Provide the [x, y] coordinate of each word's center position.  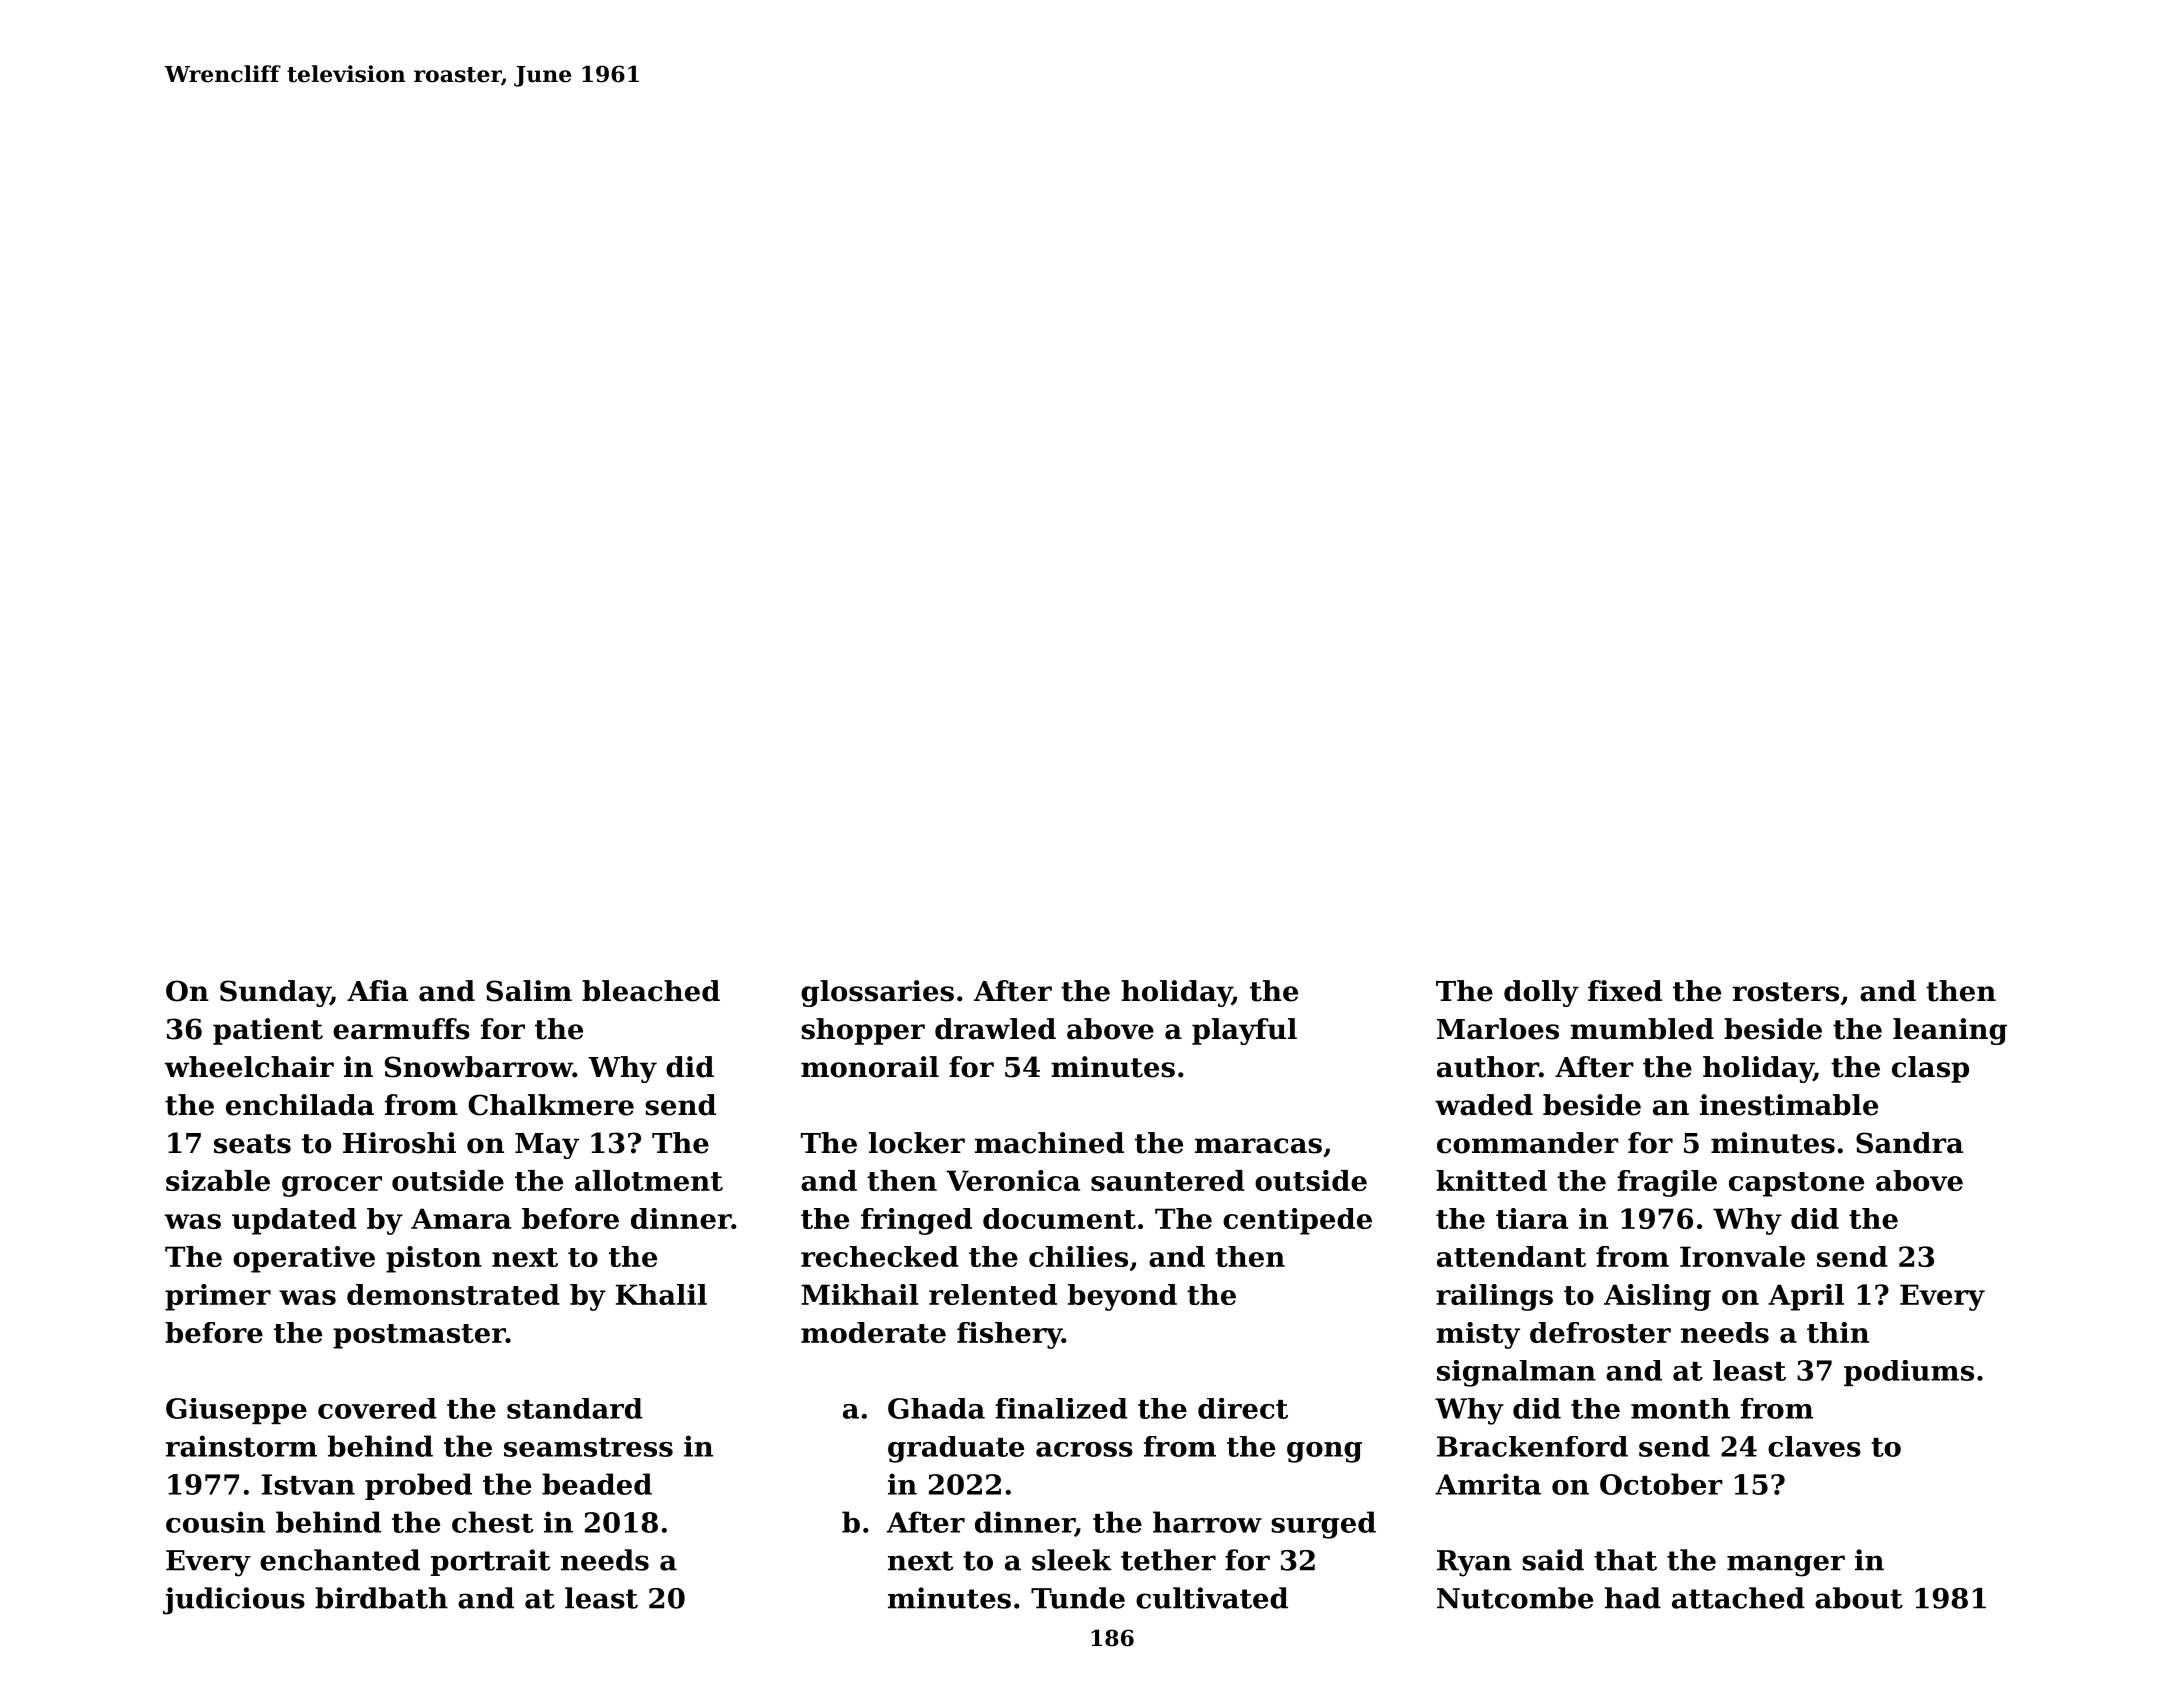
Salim [529, 991]
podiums [1909, 1373]
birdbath [381, 1598]
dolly [1541, 993]
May [547, 1146]
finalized [1061, 1408]
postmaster [419, 1336]
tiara [1532, 1218]
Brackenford [1532, 1446]
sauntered [1168, 1180]
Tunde [1078, 1598]
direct [1243, 1408]
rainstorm [241, 1446]
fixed [1625, 991]
